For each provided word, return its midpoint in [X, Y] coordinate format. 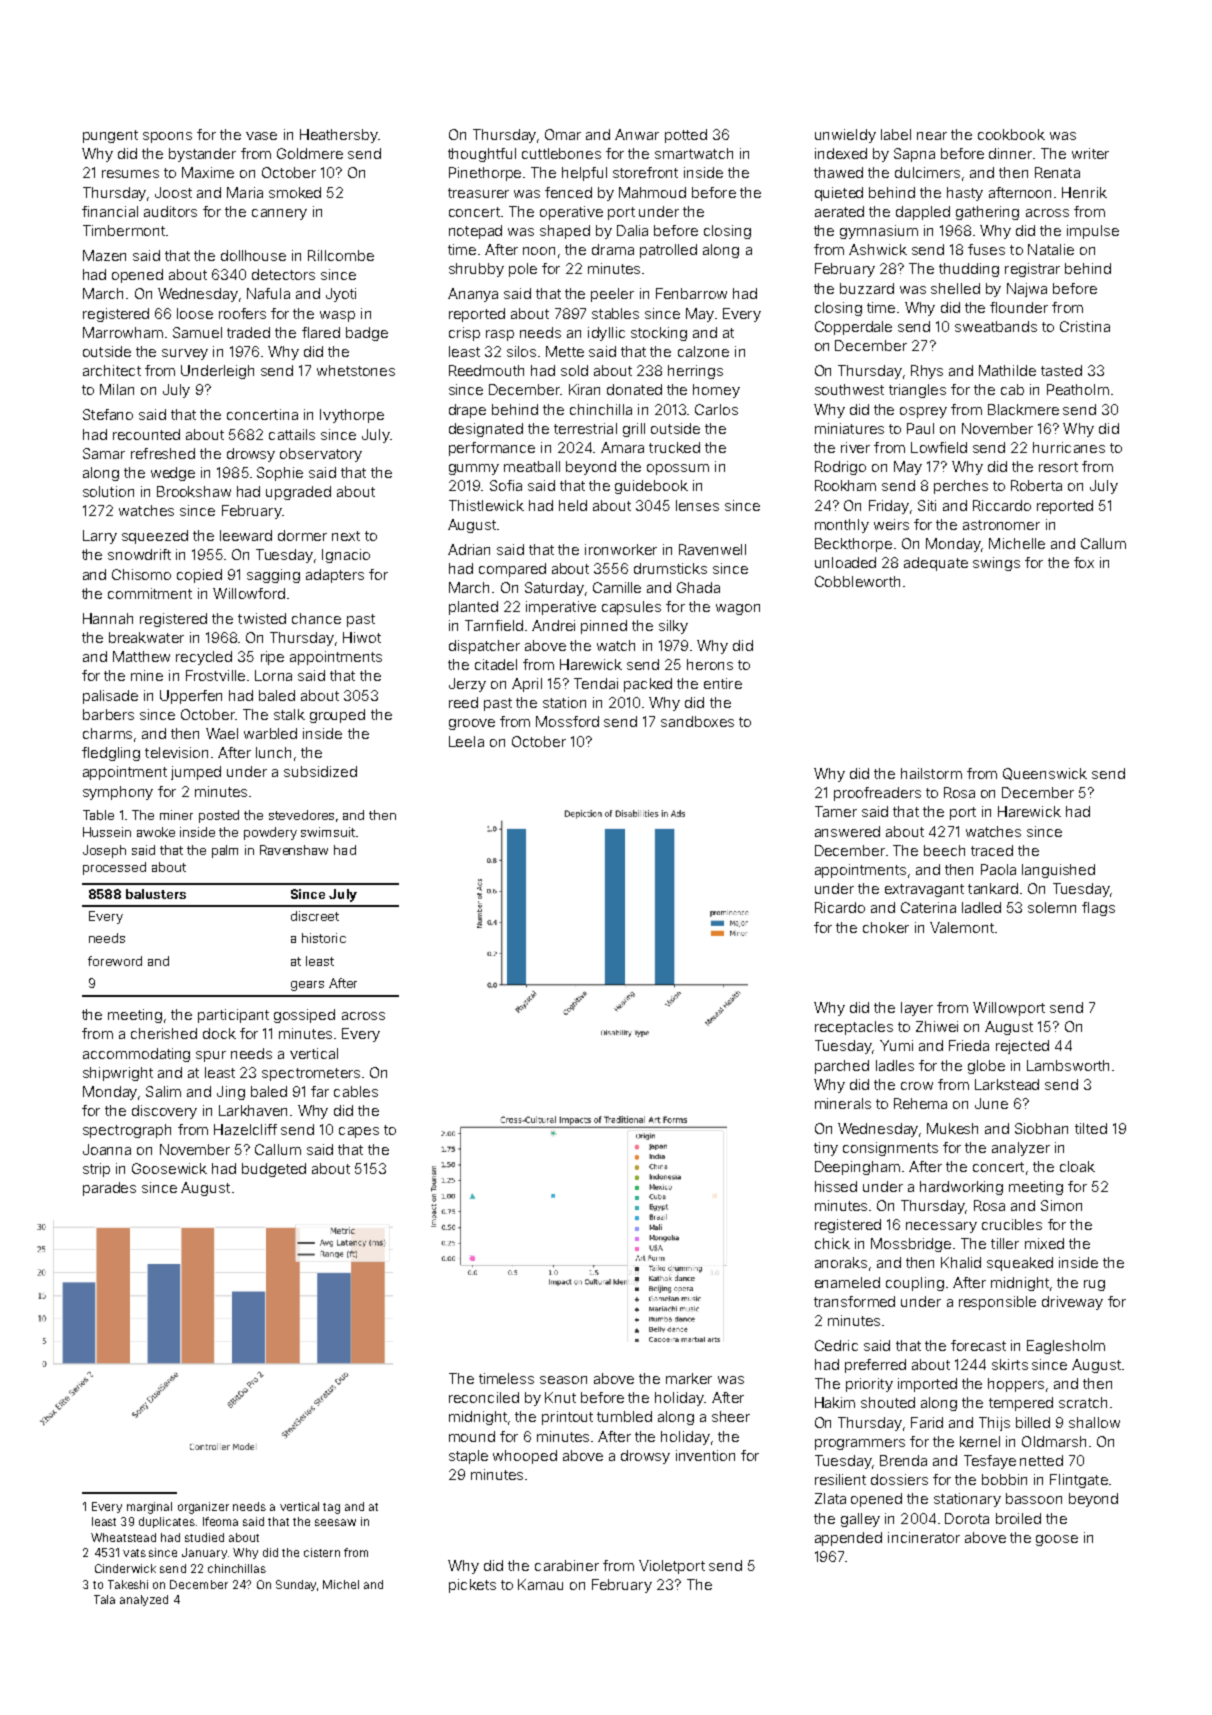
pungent [110, 136]
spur [211, 1056]
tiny [826, 1149]
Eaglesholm [1066, 1347]
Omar [563, 134]
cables [356, 1091]
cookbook [1011, 134]
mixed [1044, 1243]
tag [331, 1508]
